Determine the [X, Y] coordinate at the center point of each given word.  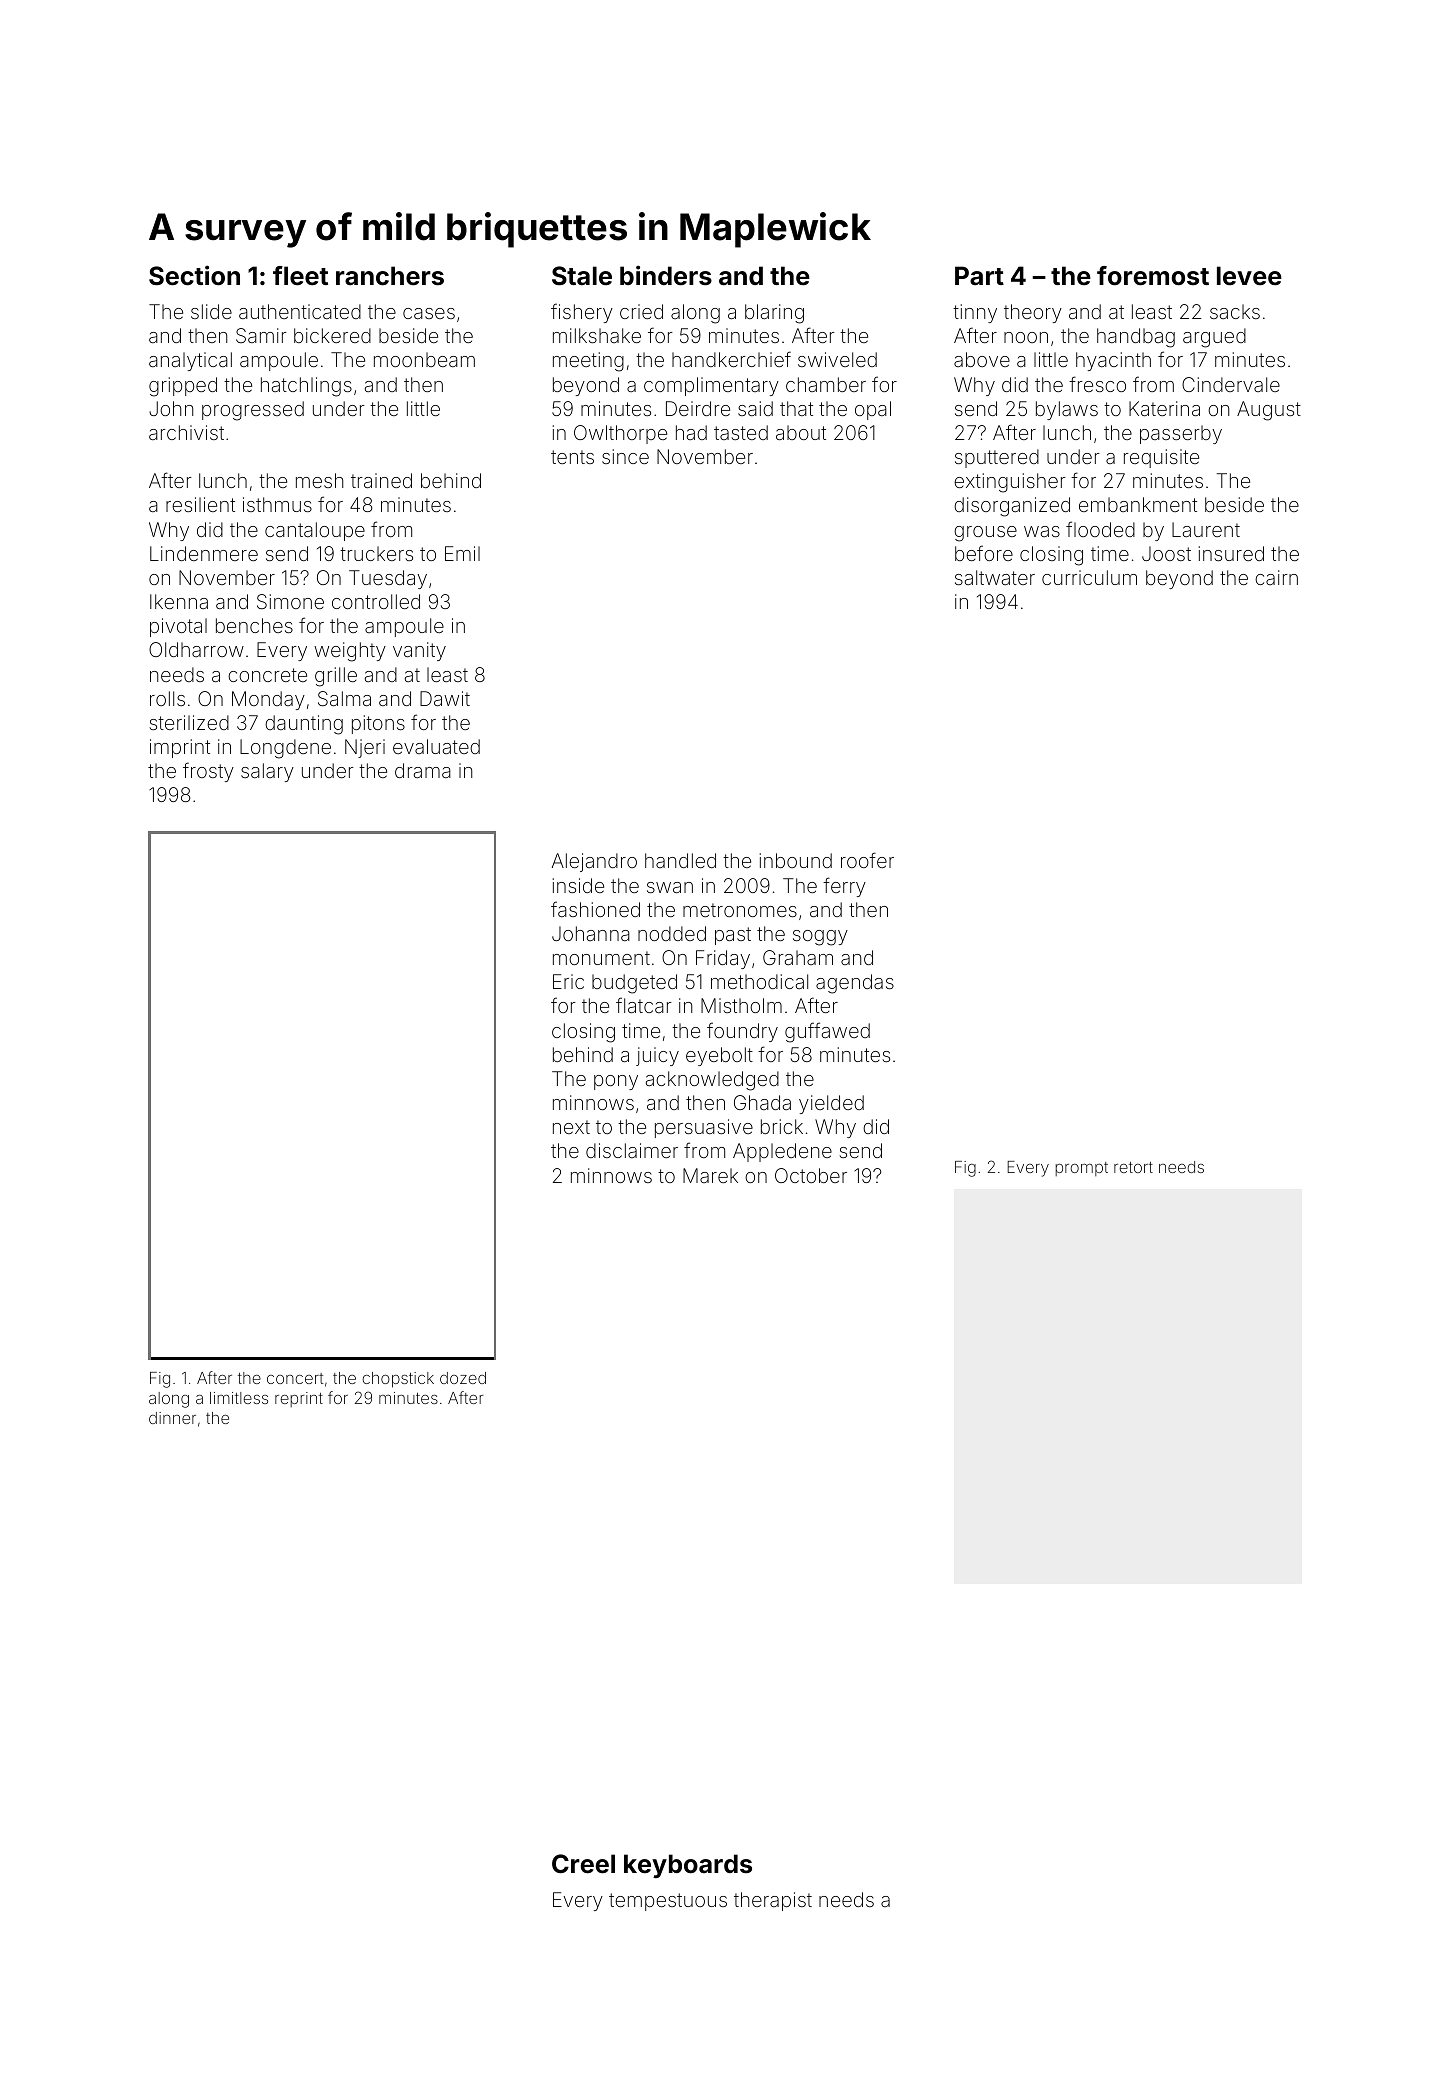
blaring [774, 314]
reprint [299, 1399]
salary [267, 772]
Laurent [1206, 529]
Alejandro [594, 862]
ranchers [390, 276]
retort [1133, 1167]
